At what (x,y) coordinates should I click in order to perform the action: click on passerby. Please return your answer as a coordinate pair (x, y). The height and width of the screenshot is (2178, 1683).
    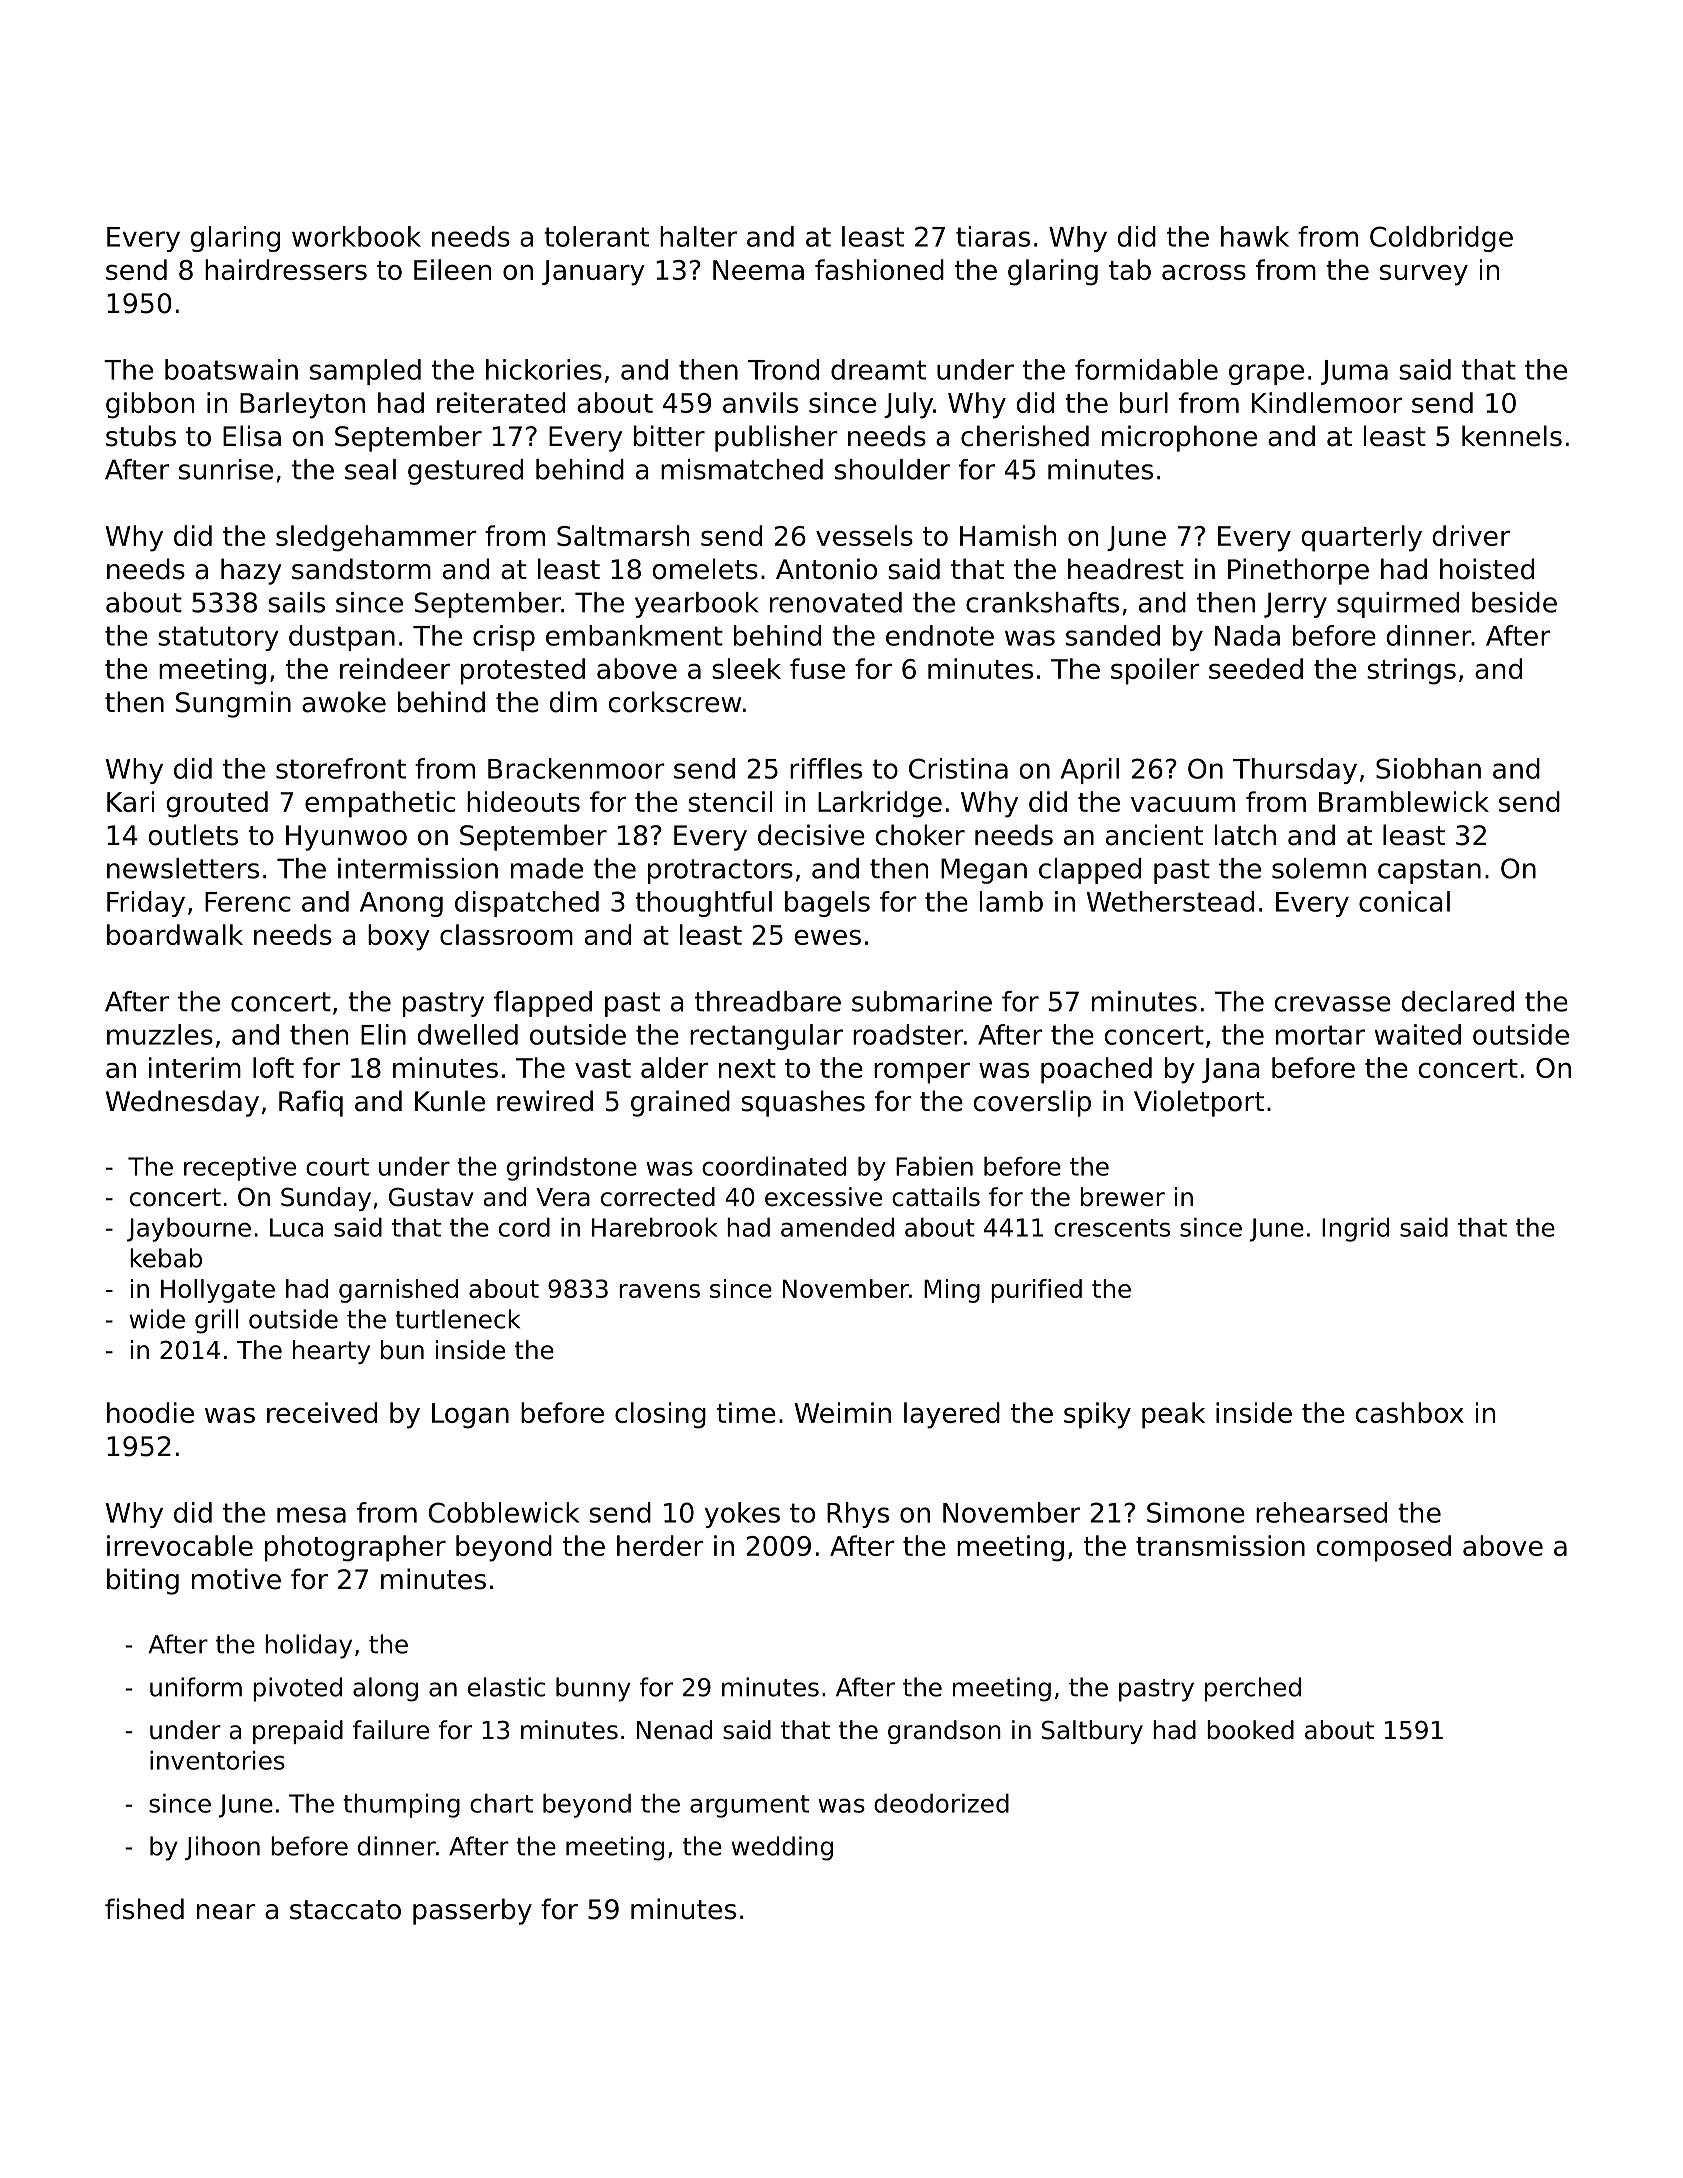
    Looking at the image, I should click on (472, 1911).
